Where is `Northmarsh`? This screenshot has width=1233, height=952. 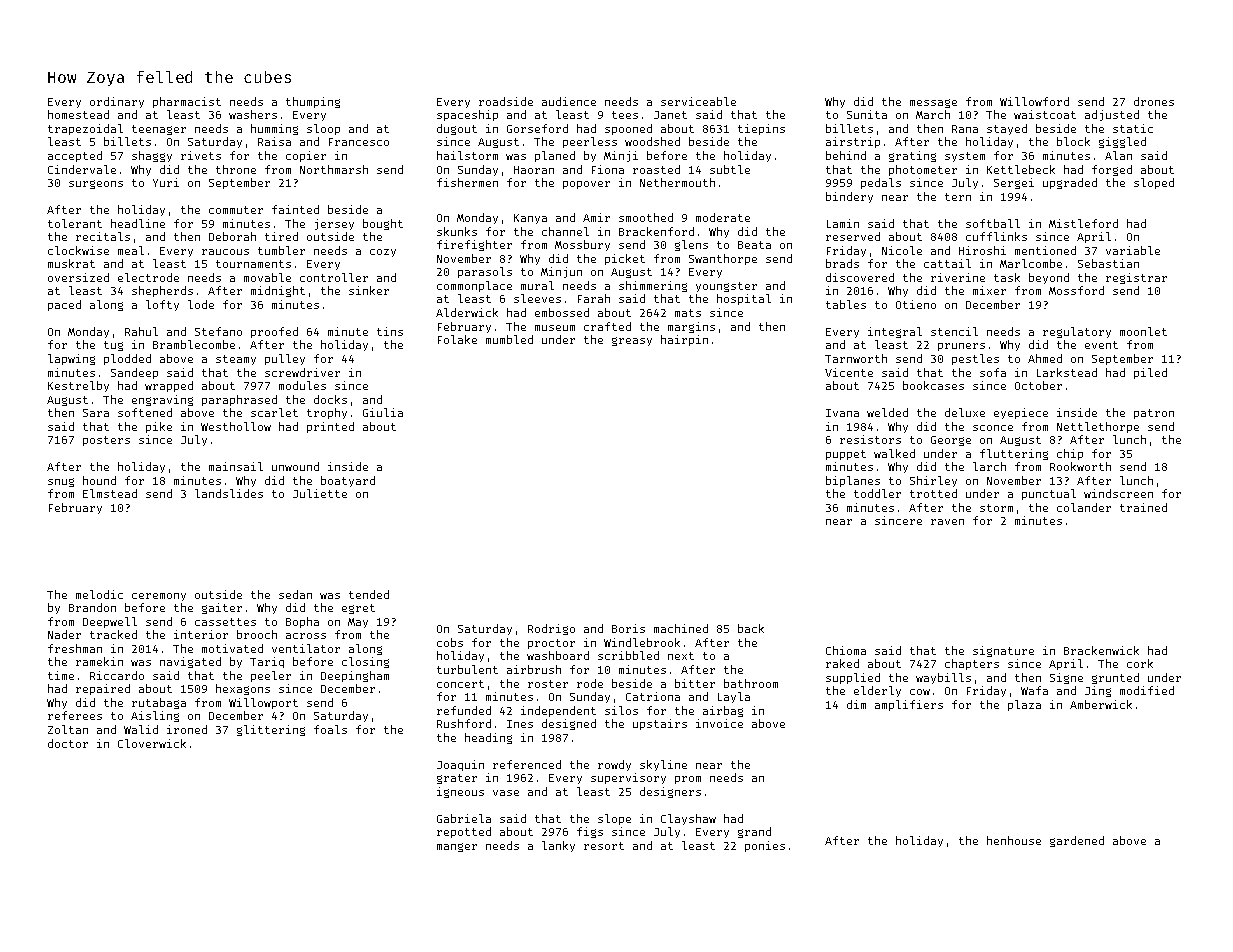
Northmarsh is located at coordinates (334, 169).
